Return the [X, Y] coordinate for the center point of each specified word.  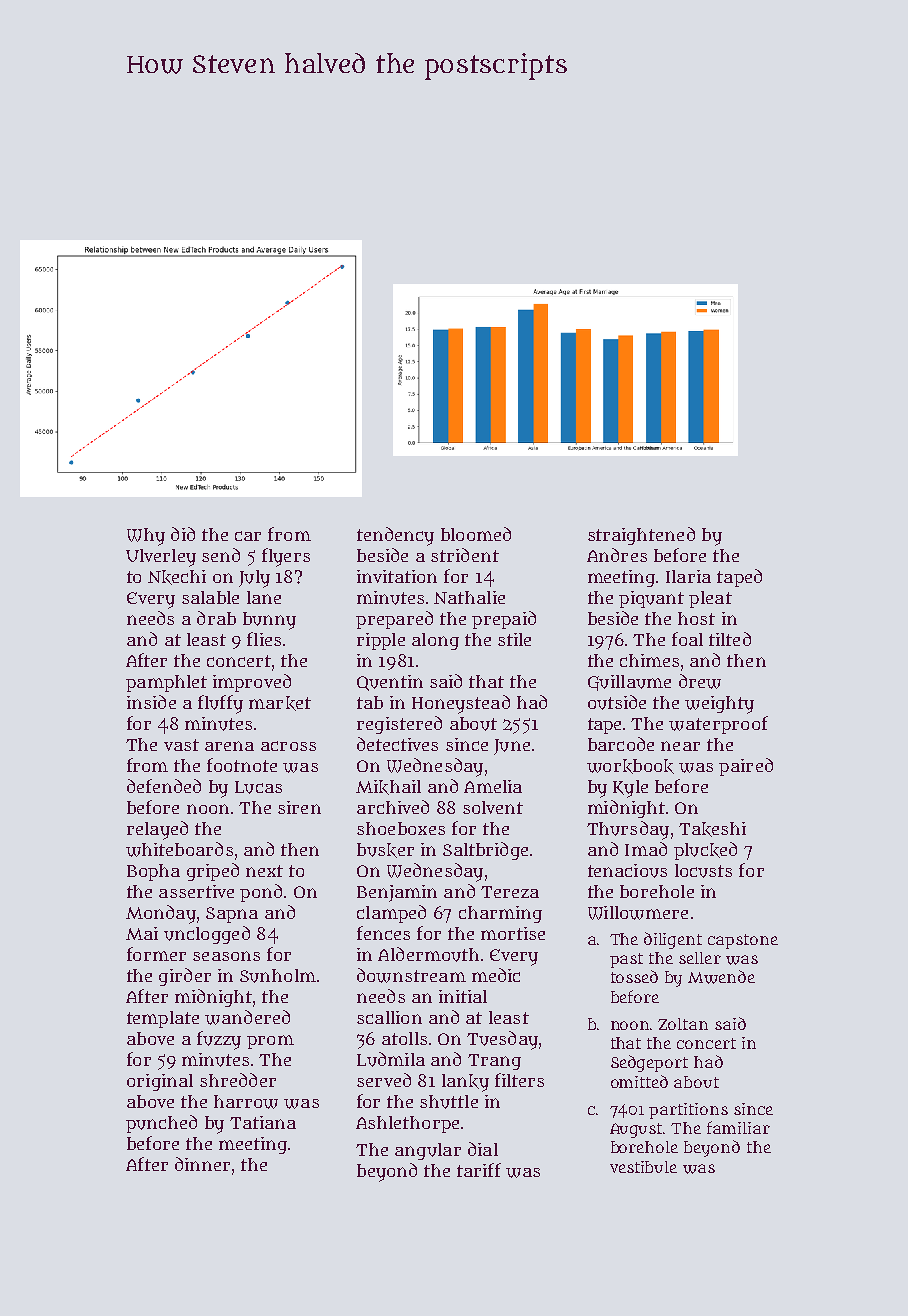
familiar [738, 1127]
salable [210, 597]
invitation [397, 576]
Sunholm [278, 976]
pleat [710, 599]
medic [496, 975]
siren [299, 807]
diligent [673, 940]
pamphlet [166, 683]
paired [746, 767]
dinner [202, 1164]
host [696, 618]
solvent [493, 807]
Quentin [390, 683]
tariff [479, 1170]
